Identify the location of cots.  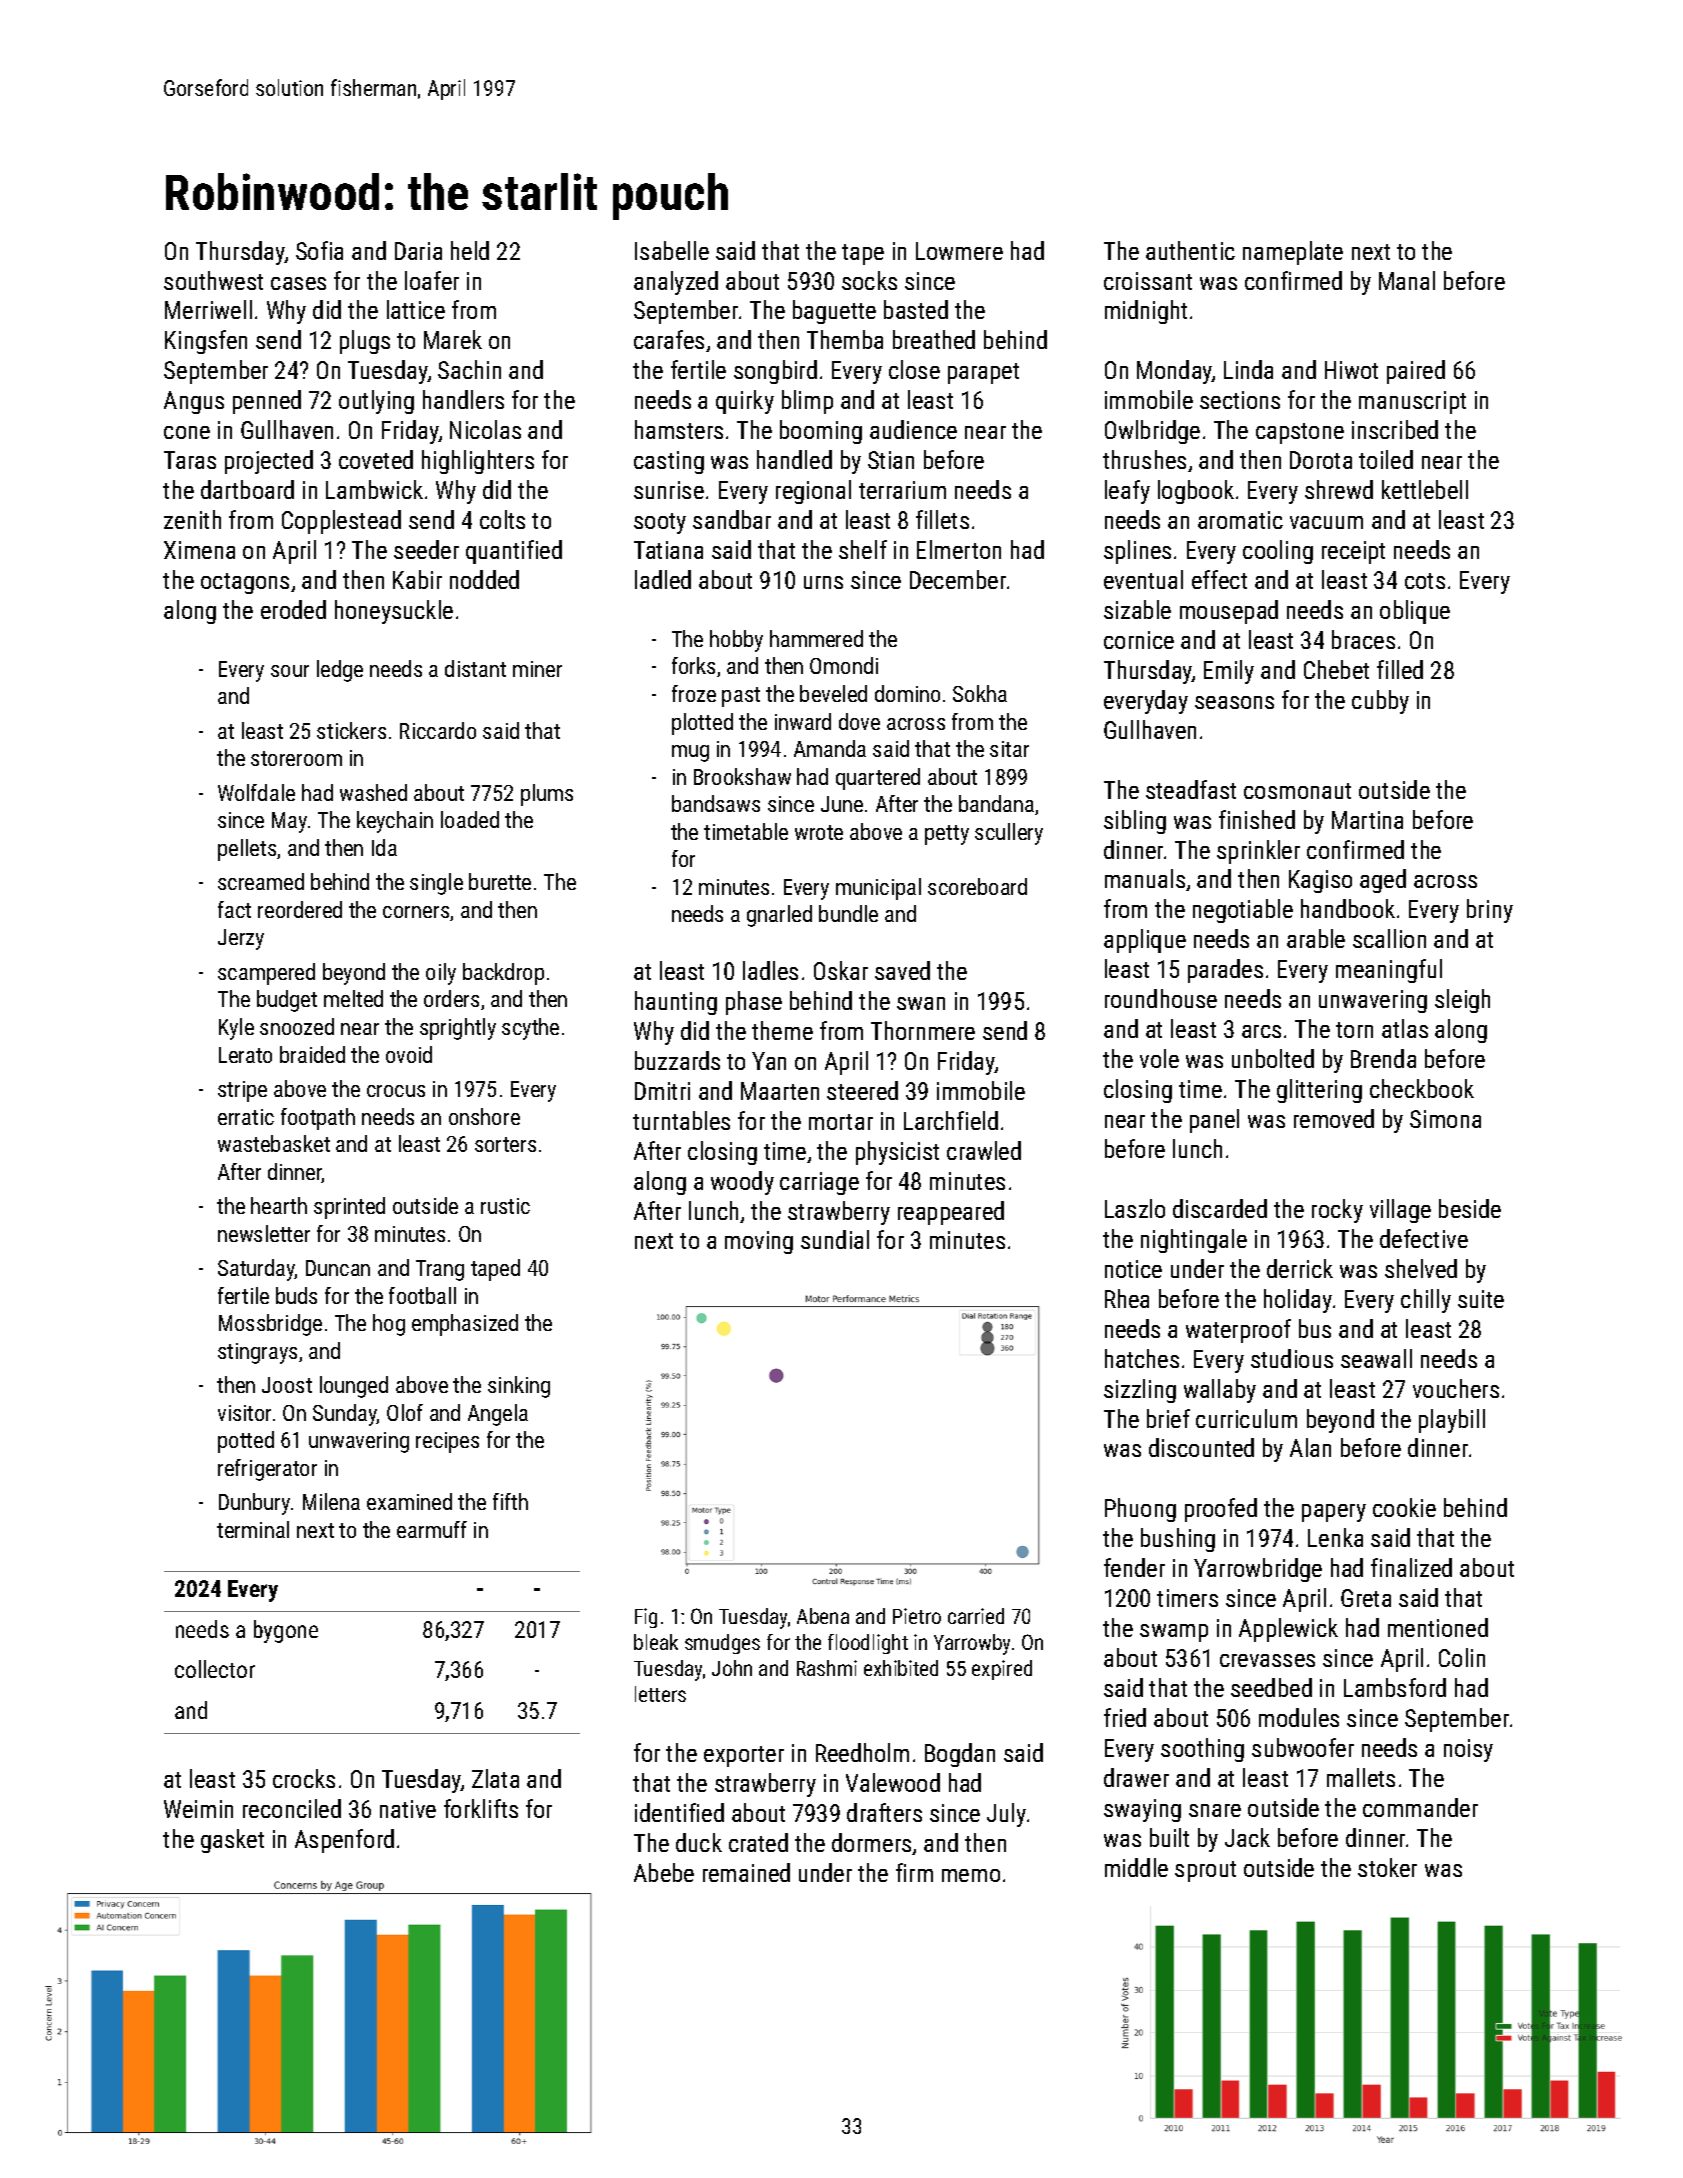
(1425, 581).
